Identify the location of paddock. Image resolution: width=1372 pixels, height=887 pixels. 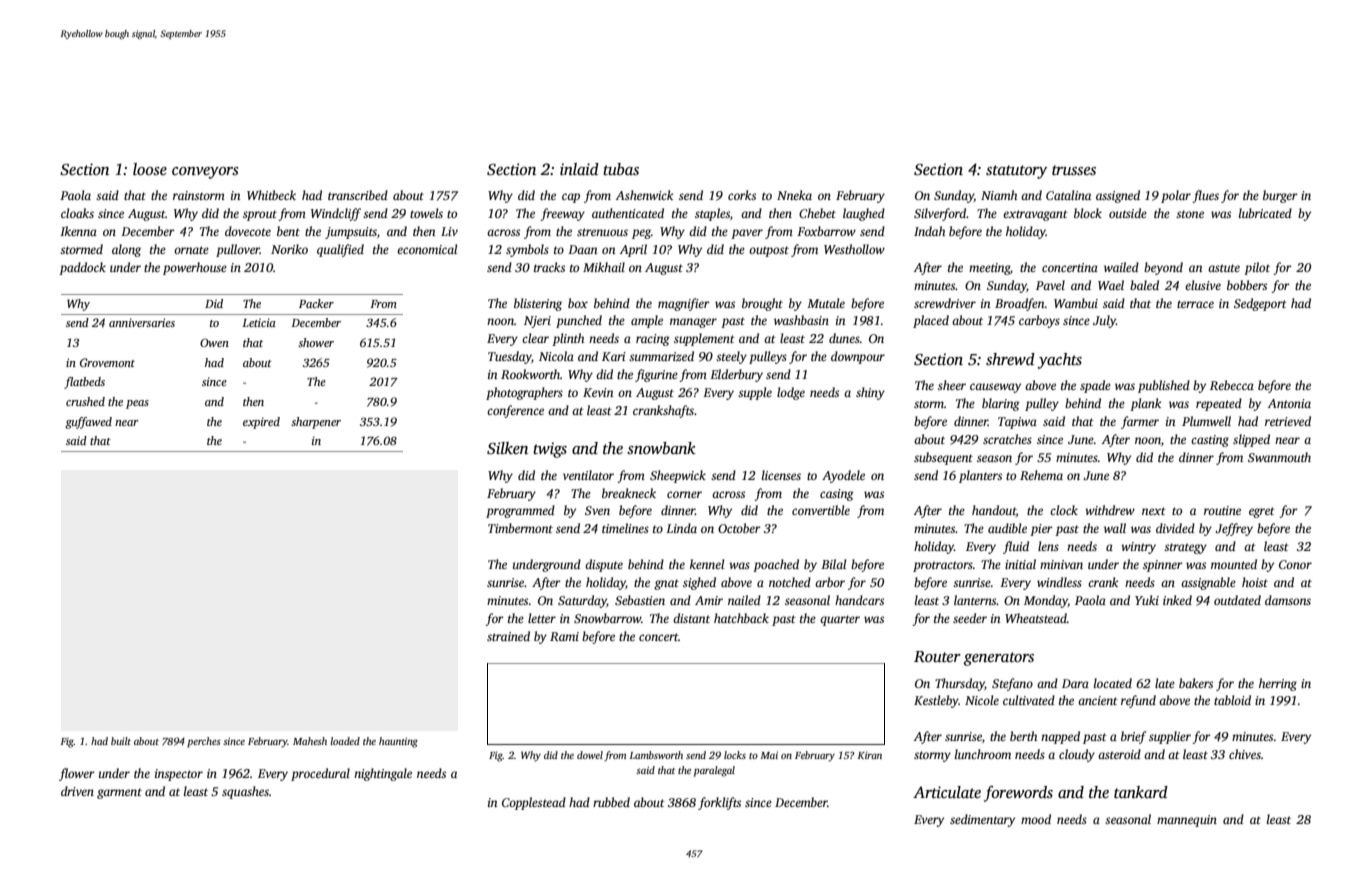
(82, 268).
